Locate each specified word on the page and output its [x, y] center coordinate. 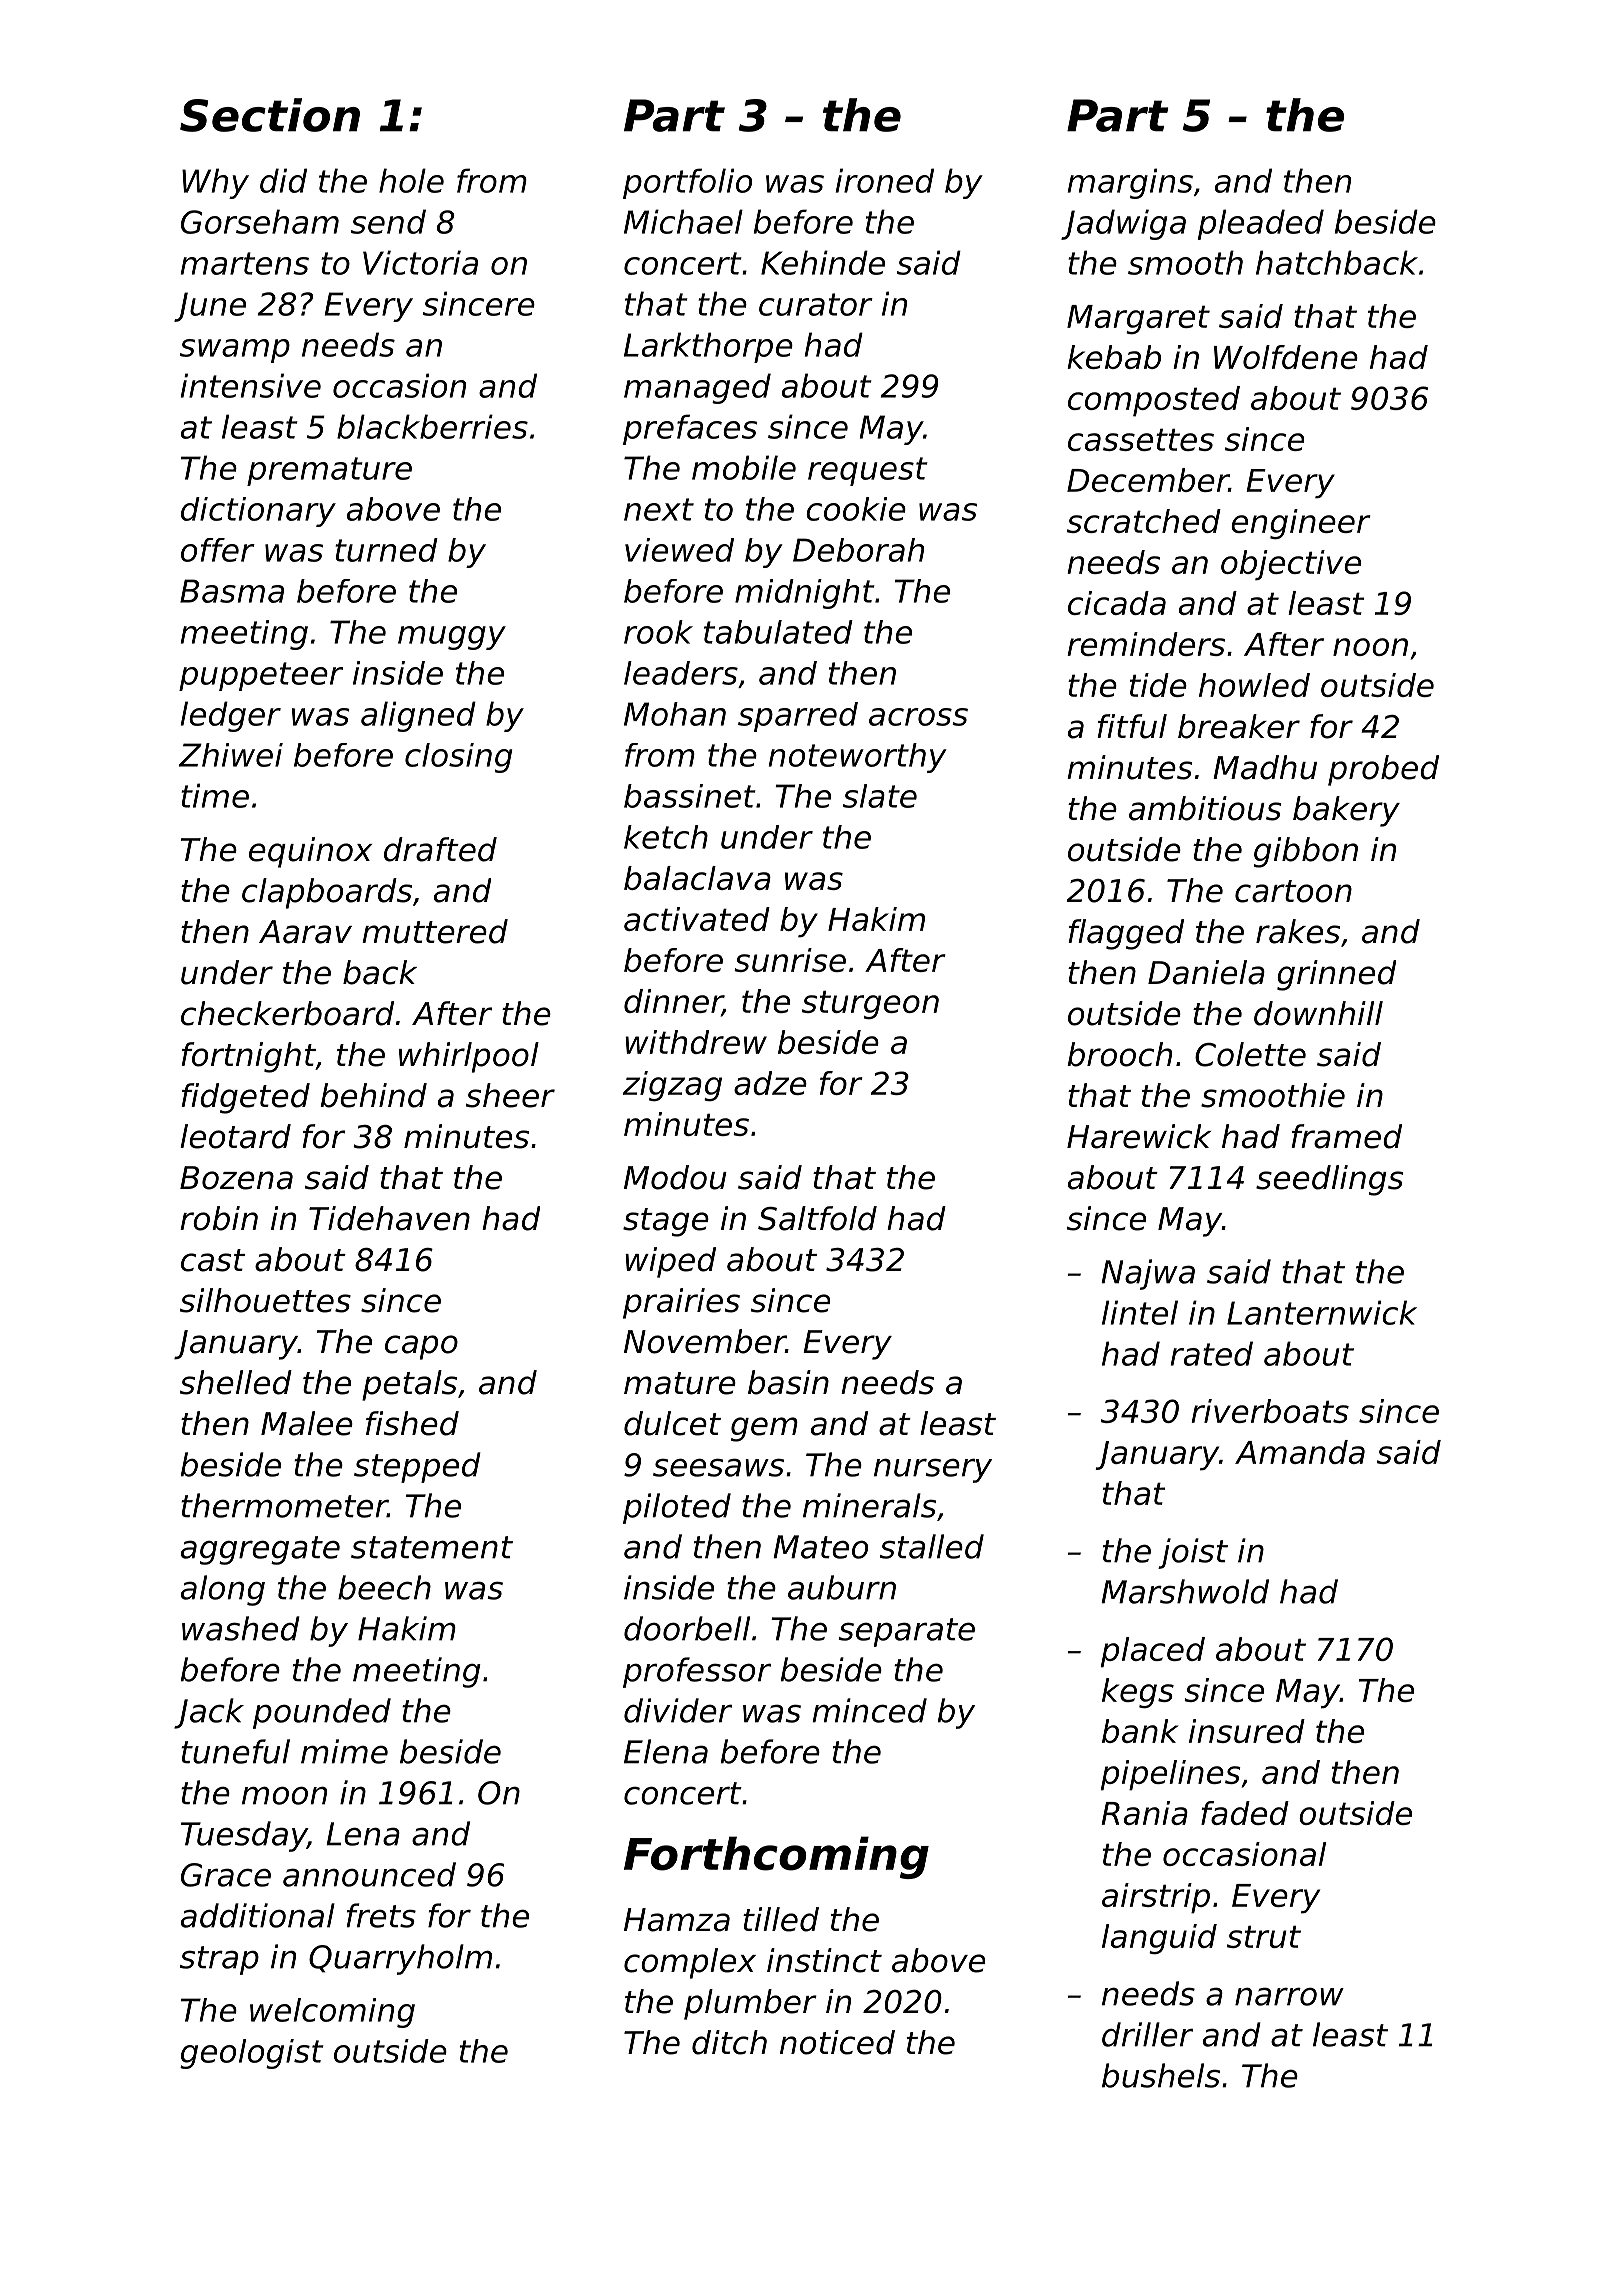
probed [1383, 770]
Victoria [420, 262]
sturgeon [870, 1005]
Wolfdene [1286, 357]
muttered [435, 931]
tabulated [778, 632]
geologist [252, 2054]
